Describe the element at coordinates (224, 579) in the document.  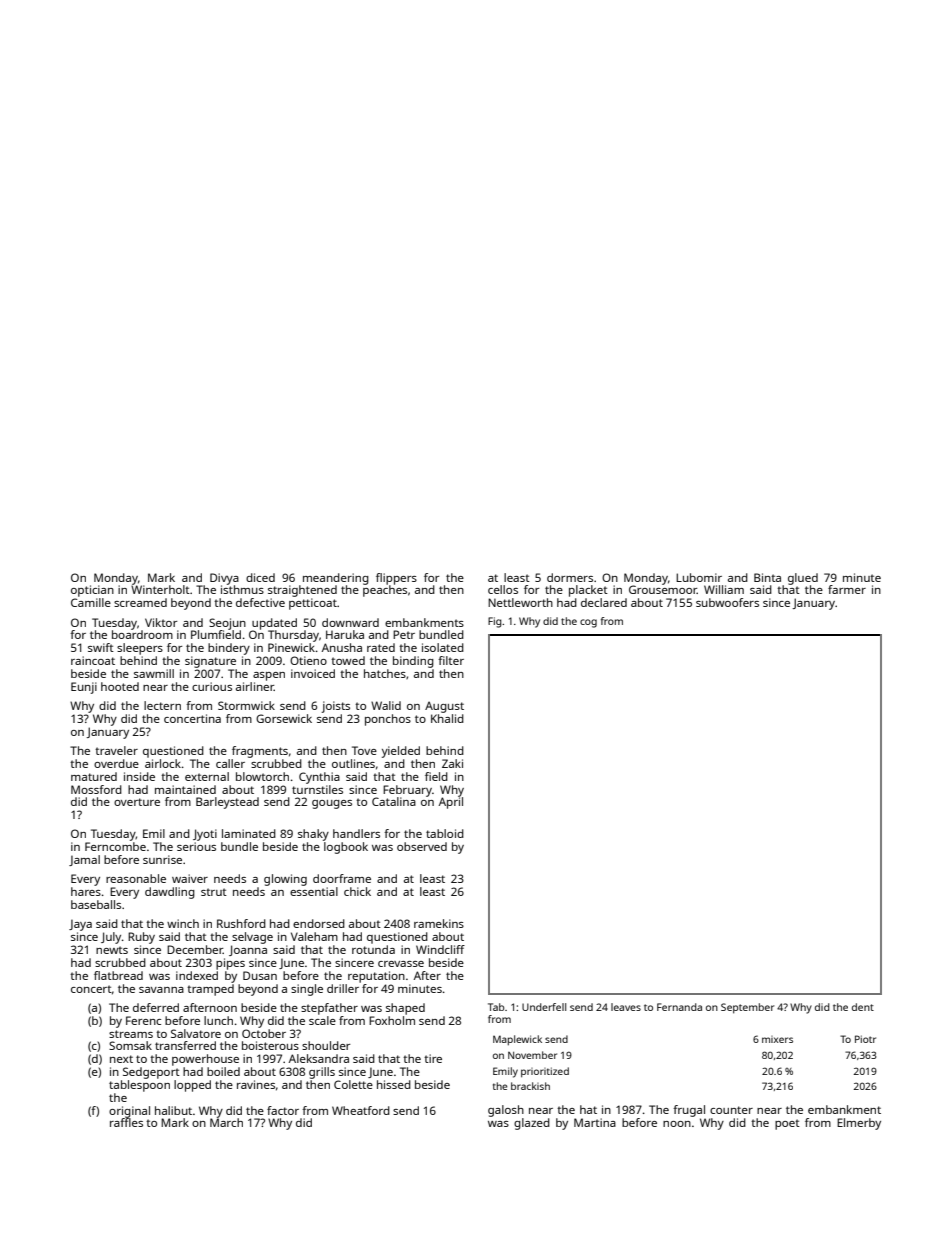
I see `Divya` at that location.
